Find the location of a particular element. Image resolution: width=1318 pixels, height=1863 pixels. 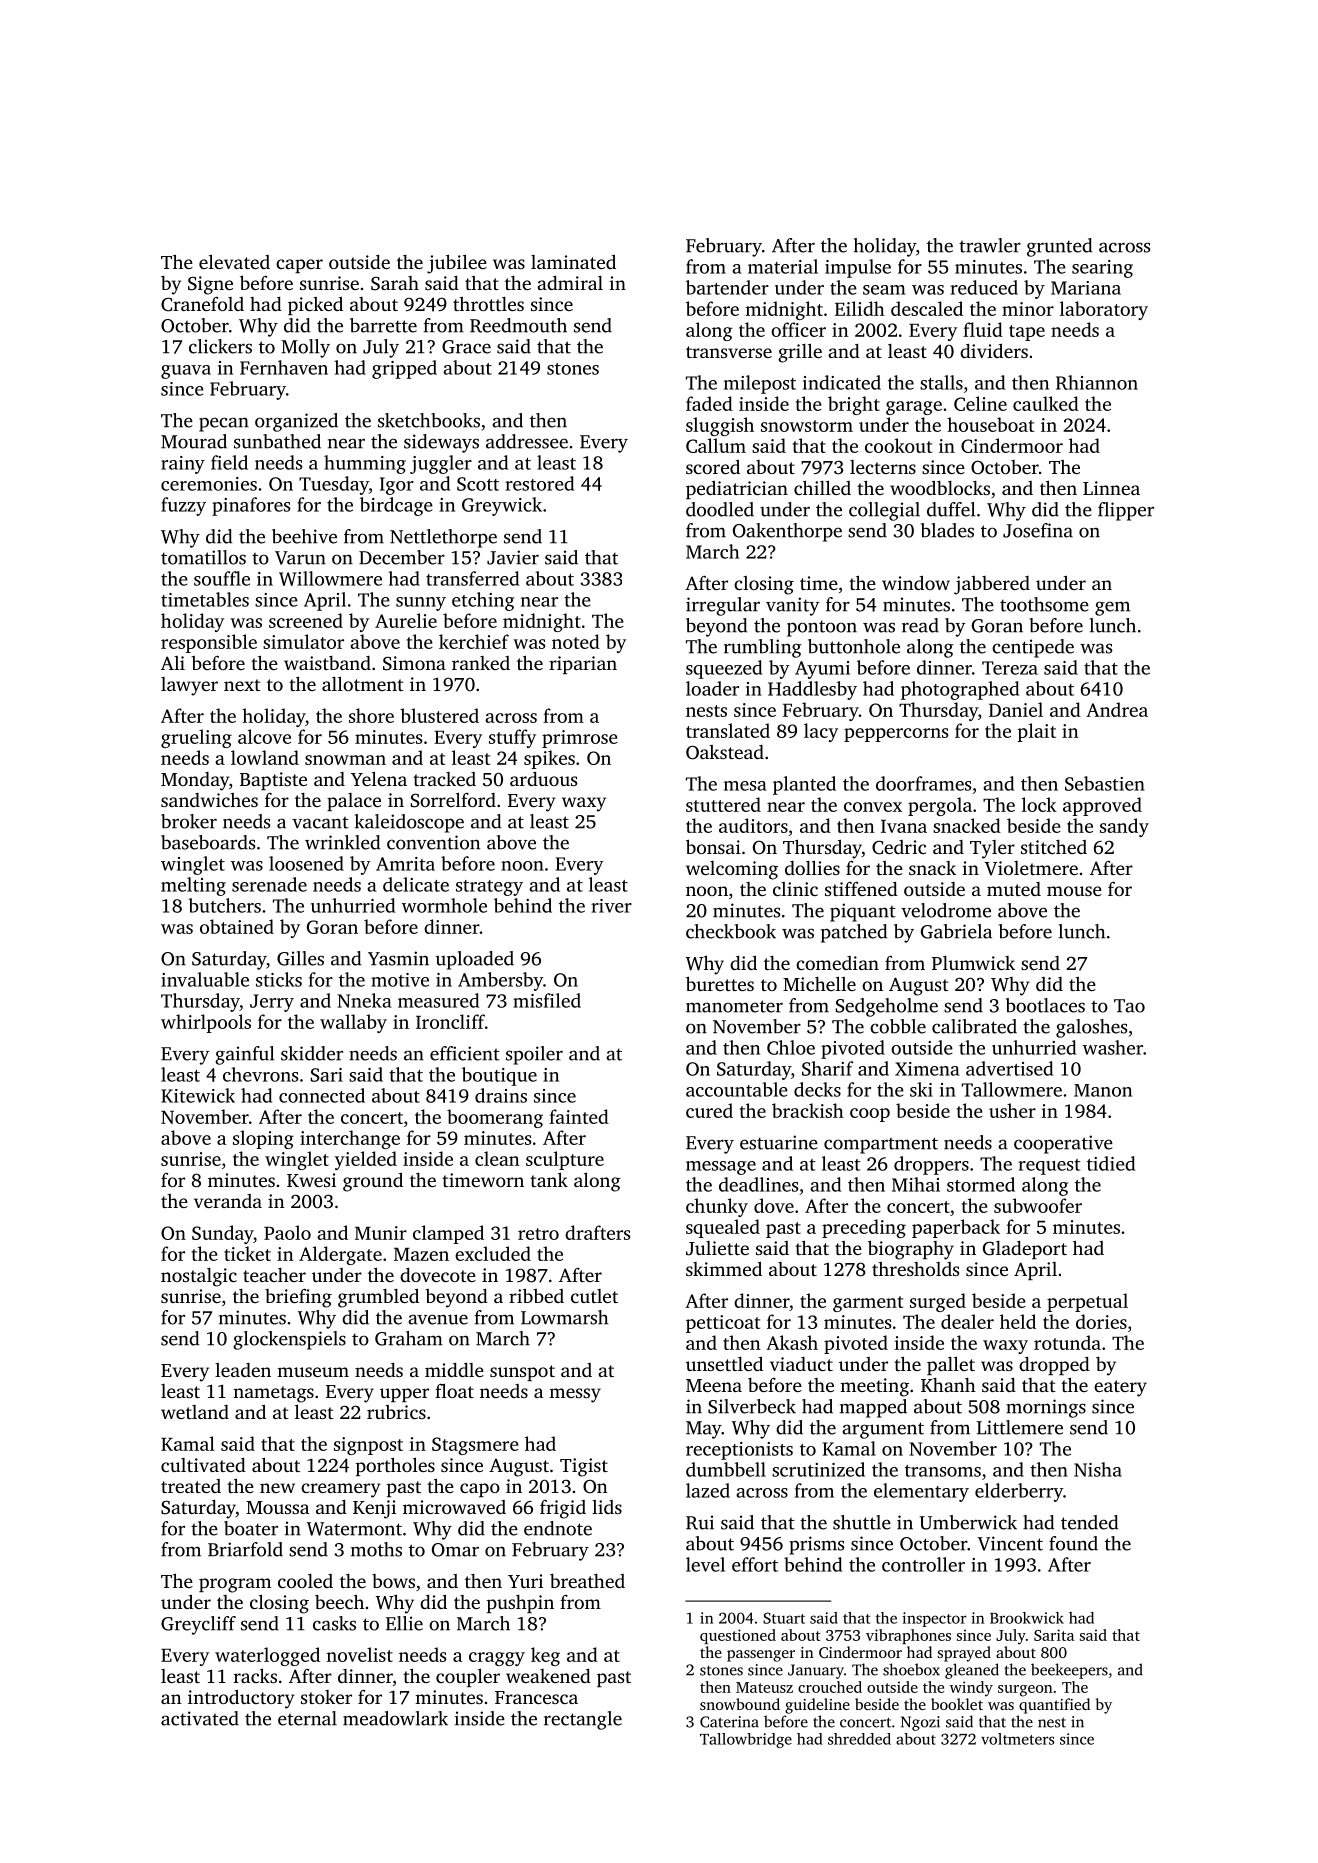

houseboat is located at coordinates (990, 424).
